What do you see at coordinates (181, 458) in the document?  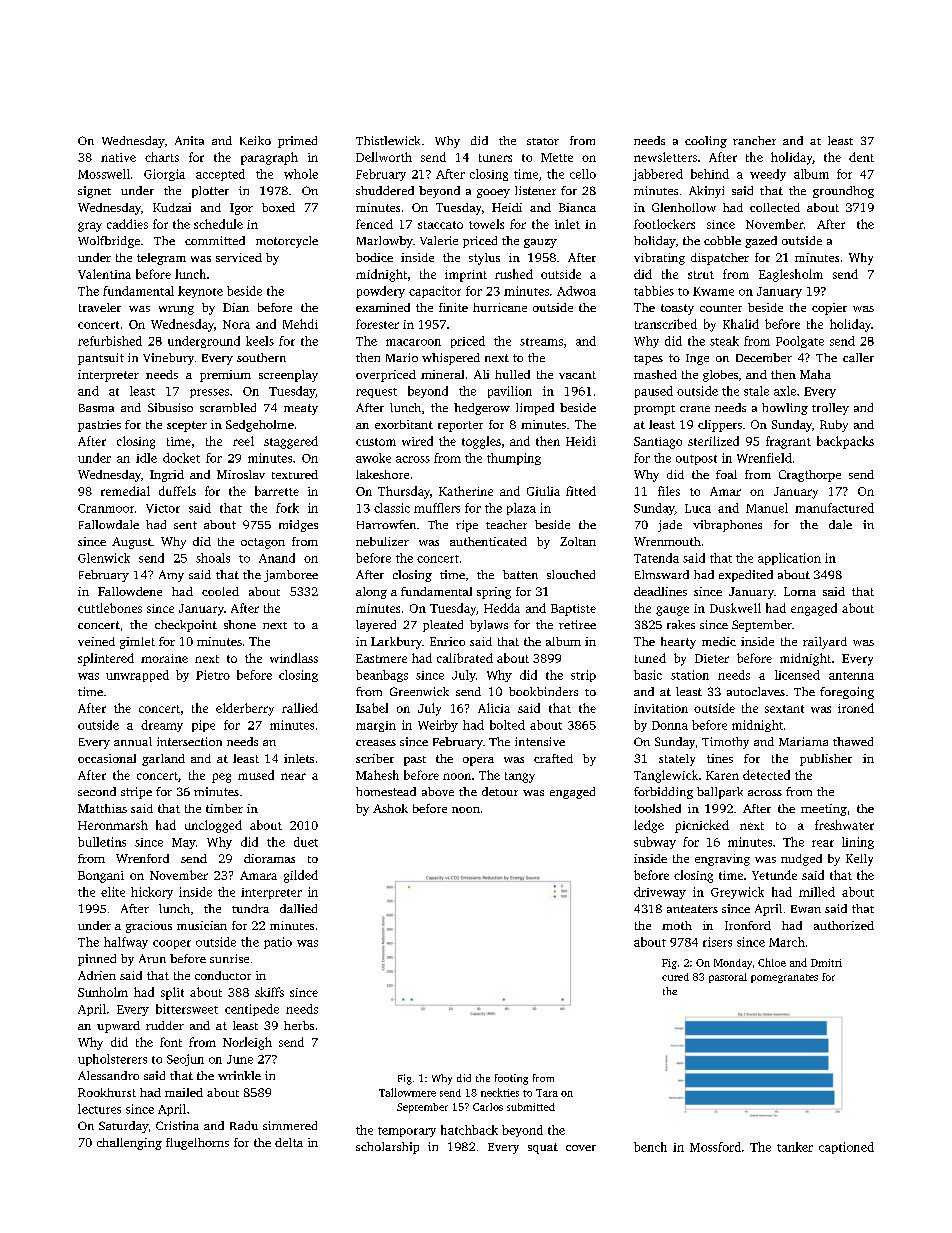 I see `docket` at bounding box center [181, 458].
